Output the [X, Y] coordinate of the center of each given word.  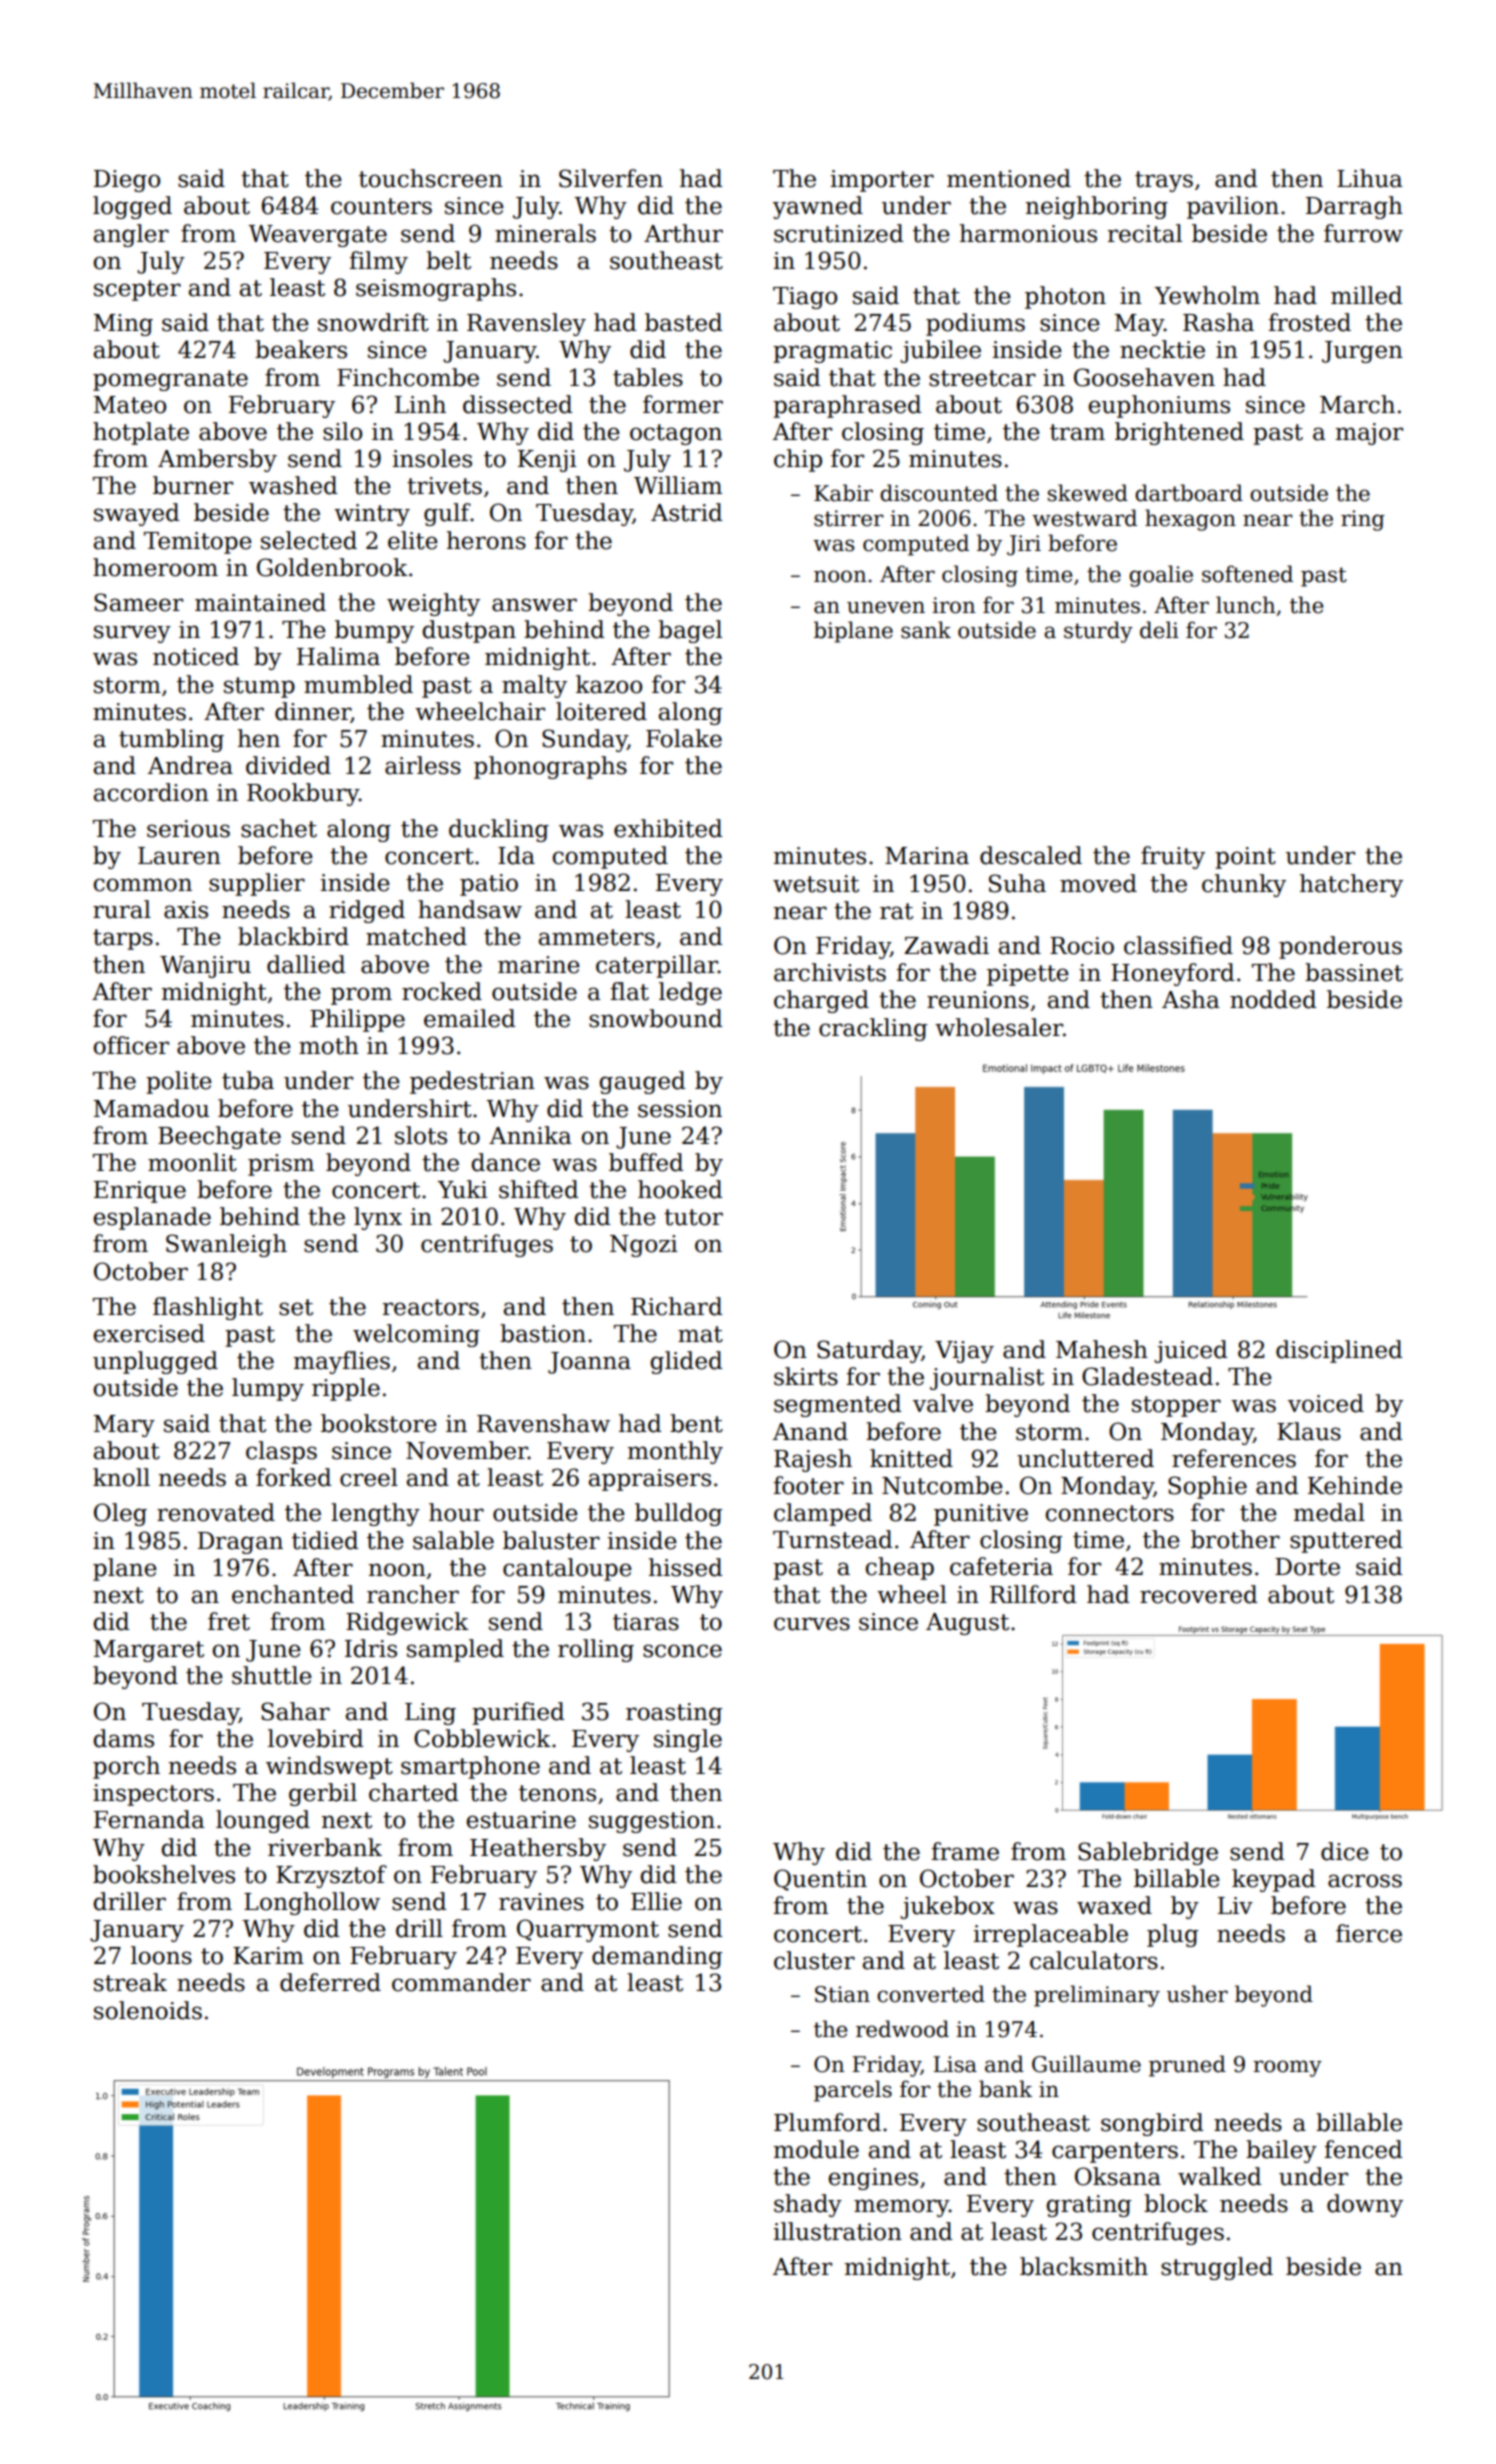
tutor [693, 1217]
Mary [124, 1426]
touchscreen [431, 178]
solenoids [148, 2010]
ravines [541, 1902]
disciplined [1339, 1351]
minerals [545, 233]
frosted [1310, 322]
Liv [1235, 1905]
